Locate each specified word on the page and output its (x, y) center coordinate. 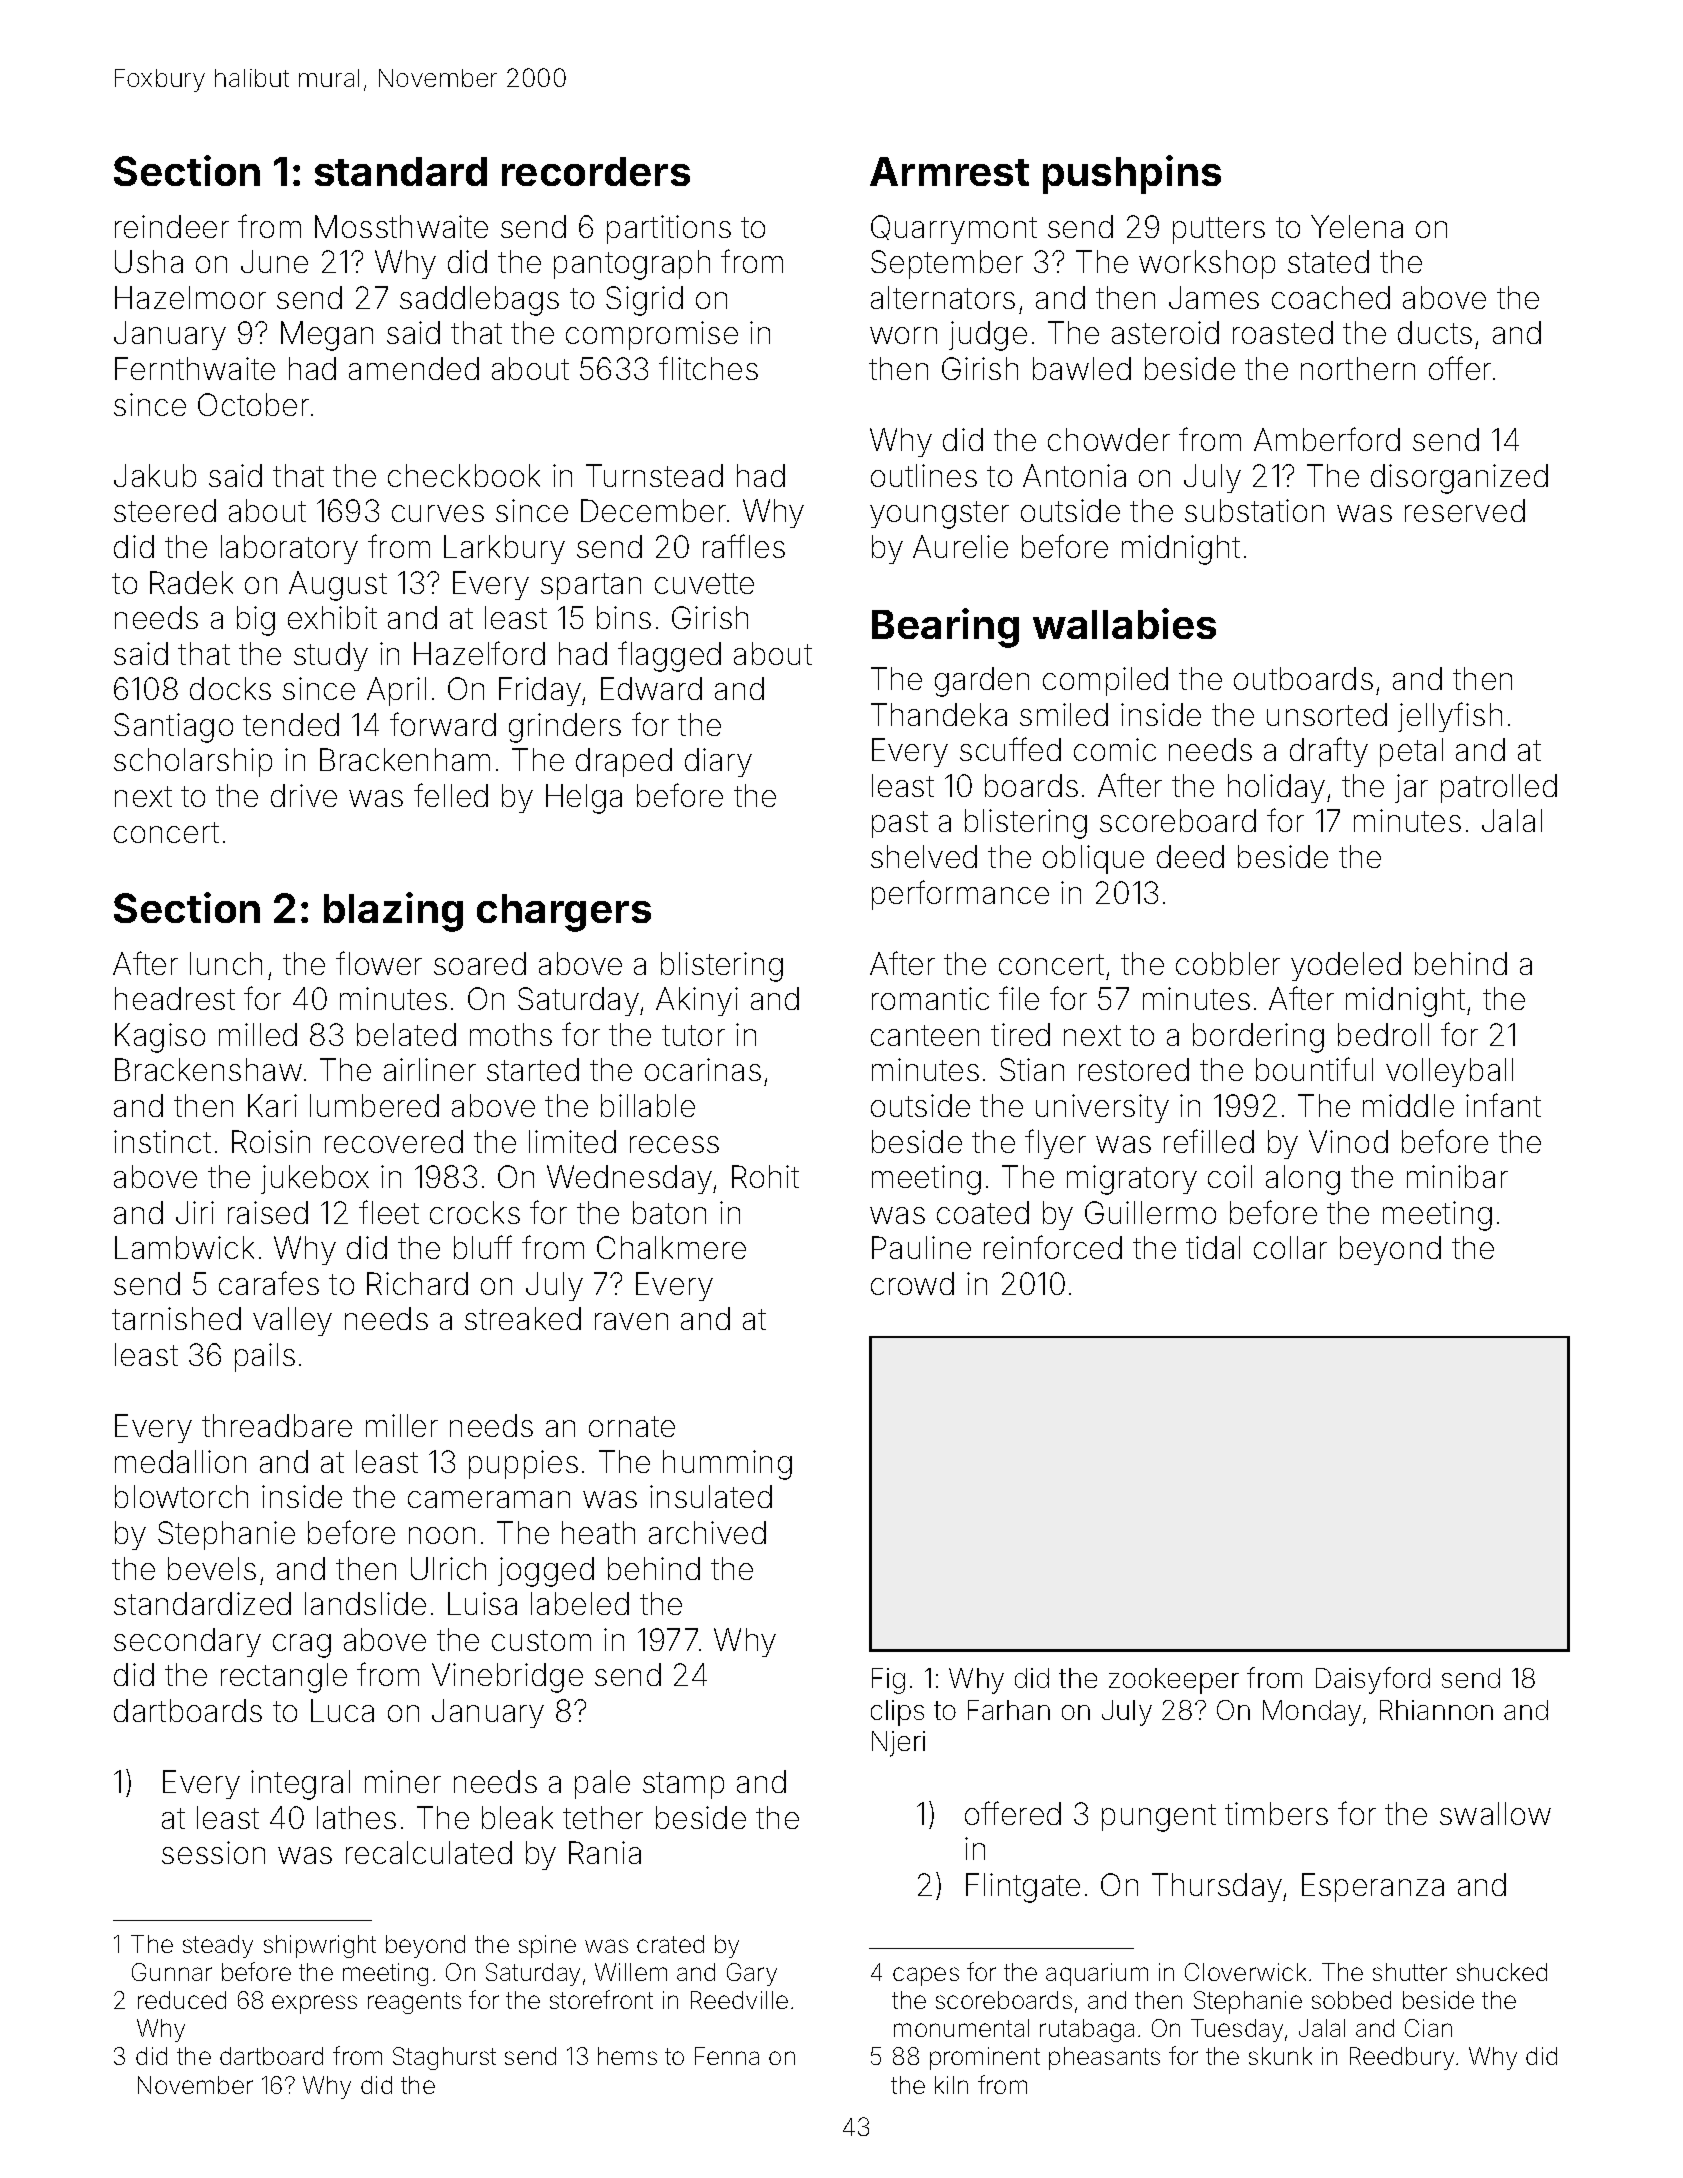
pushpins (1132, 174)
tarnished (176, 1318)
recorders (596, 171)
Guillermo (1150, 1212)
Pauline (921, 1247)
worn (903, 335)
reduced (182, 2000)
